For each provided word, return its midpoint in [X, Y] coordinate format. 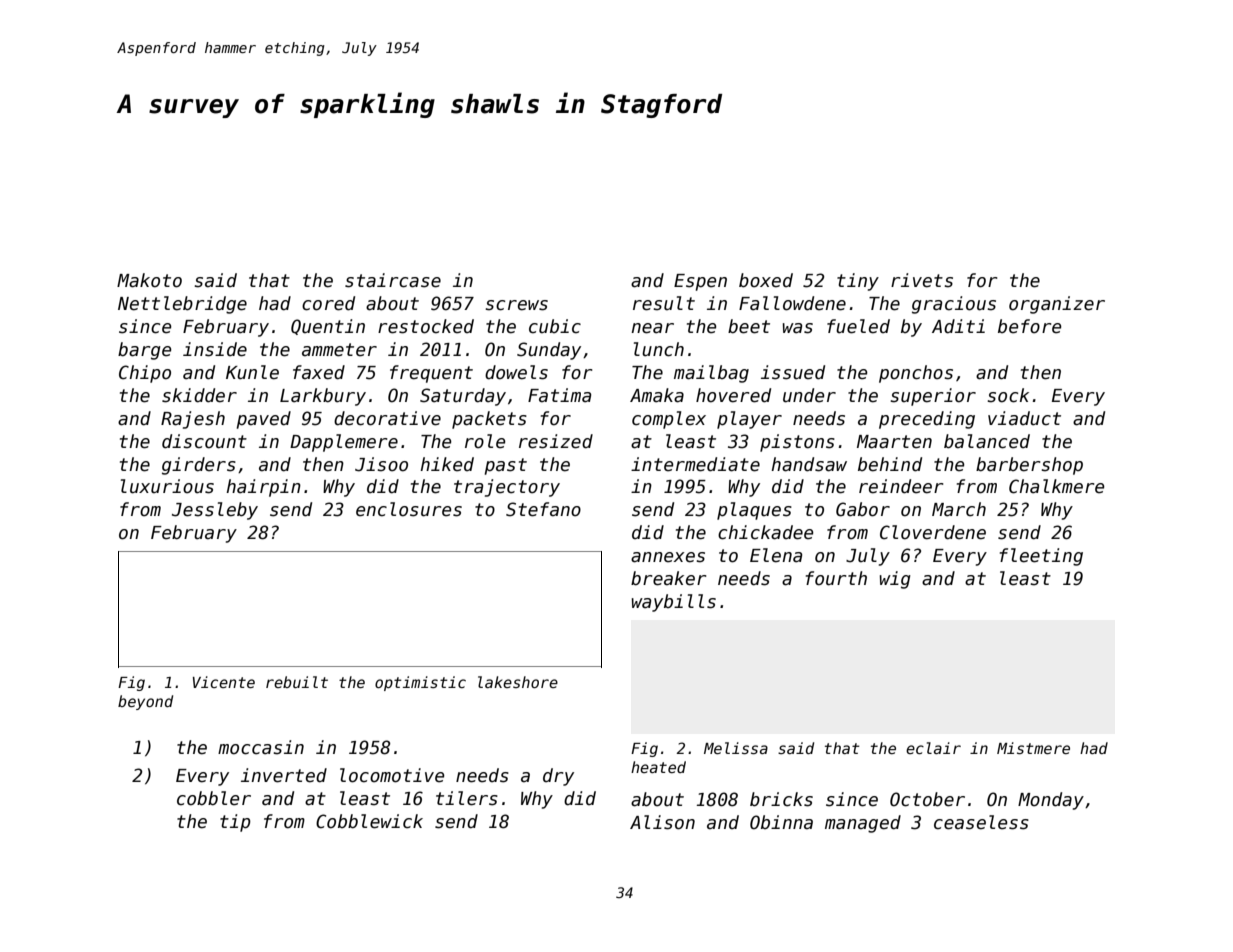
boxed [766, 280]
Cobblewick [369, 821]
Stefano [543, 509]
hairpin [263, 488]
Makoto [149, 280]
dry [558, 777]
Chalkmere [1057, 486]
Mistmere [1033, 748]
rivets [922, 280]
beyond [145, 702]
